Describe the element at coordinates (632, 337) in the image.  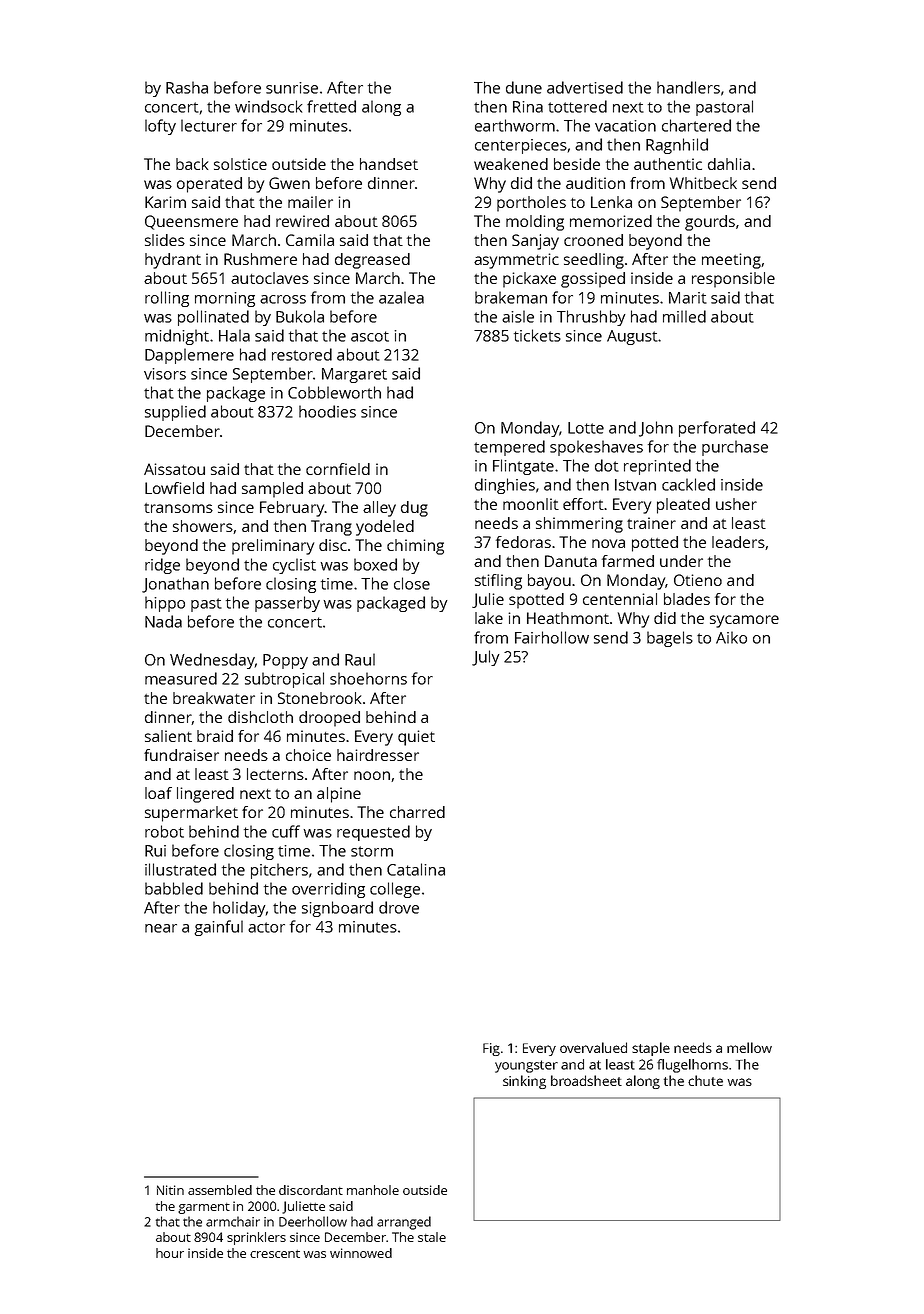
I see `August` at that location.
